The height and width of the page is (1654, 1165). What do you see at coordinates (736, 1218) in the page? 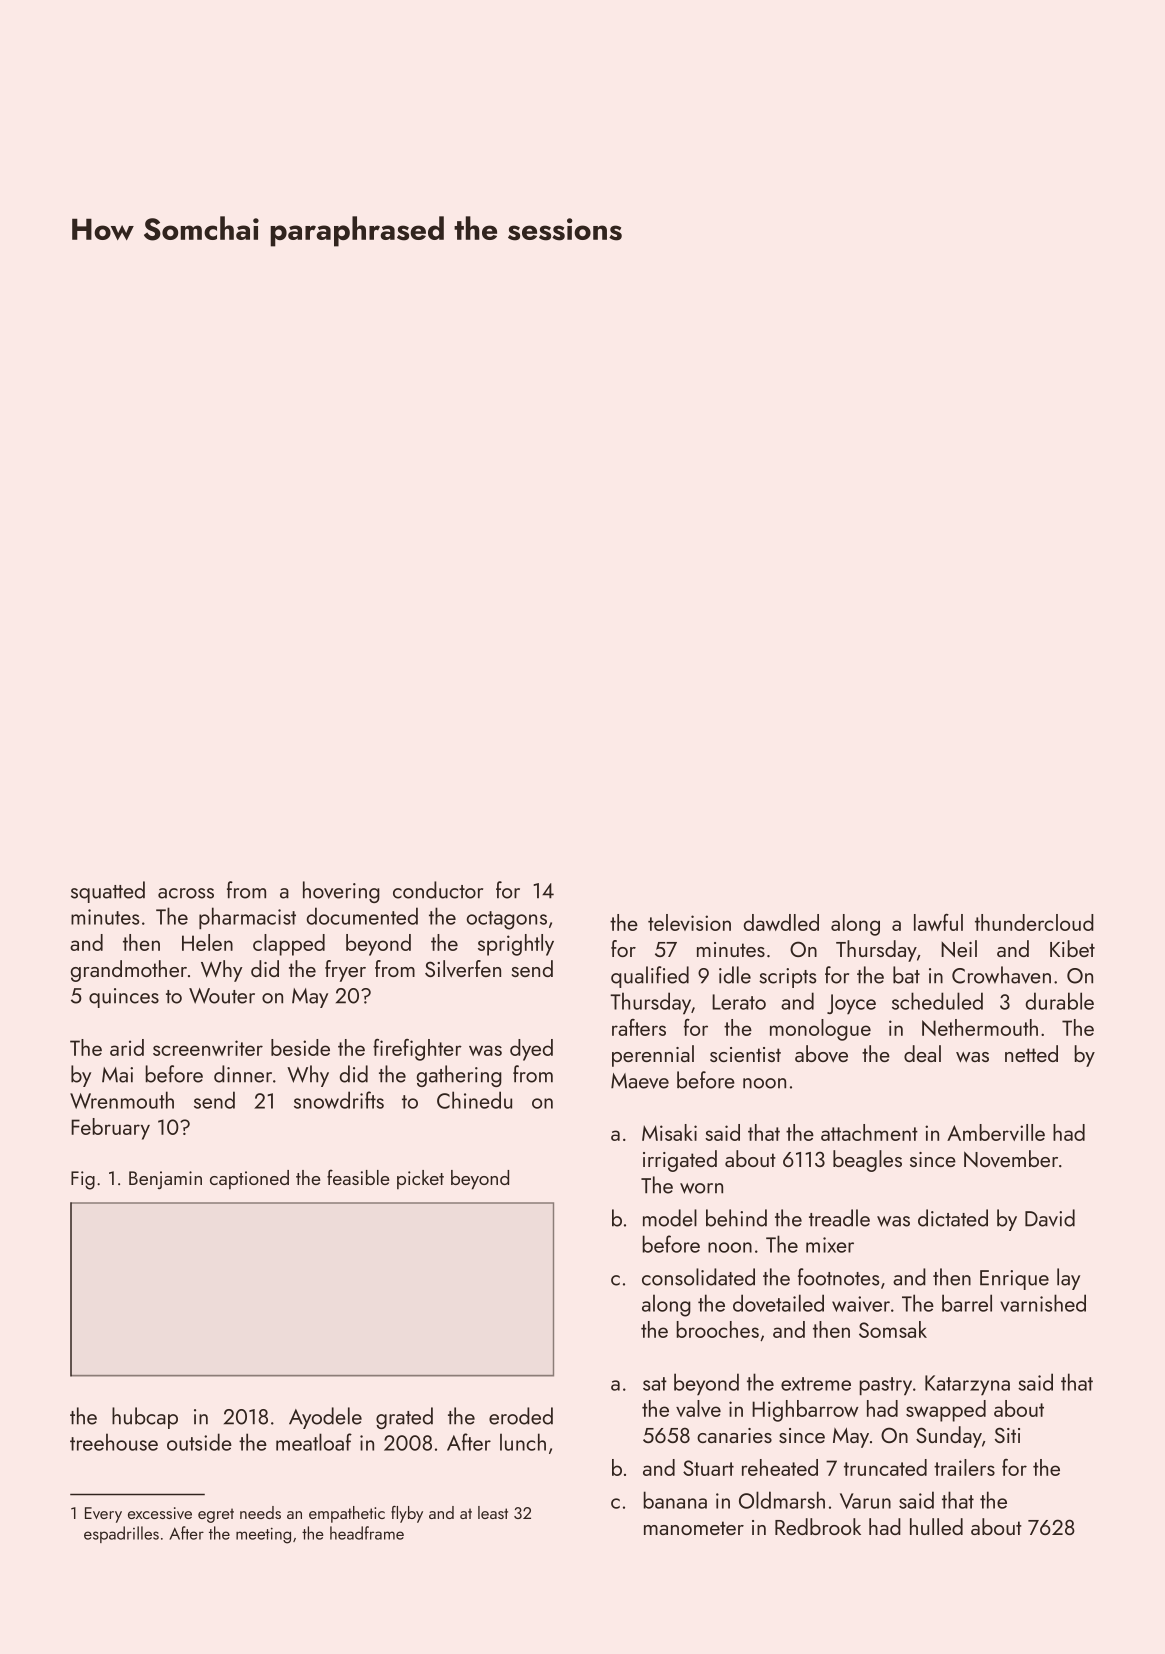
I see `behind` at bounding box center [736, 1218].
